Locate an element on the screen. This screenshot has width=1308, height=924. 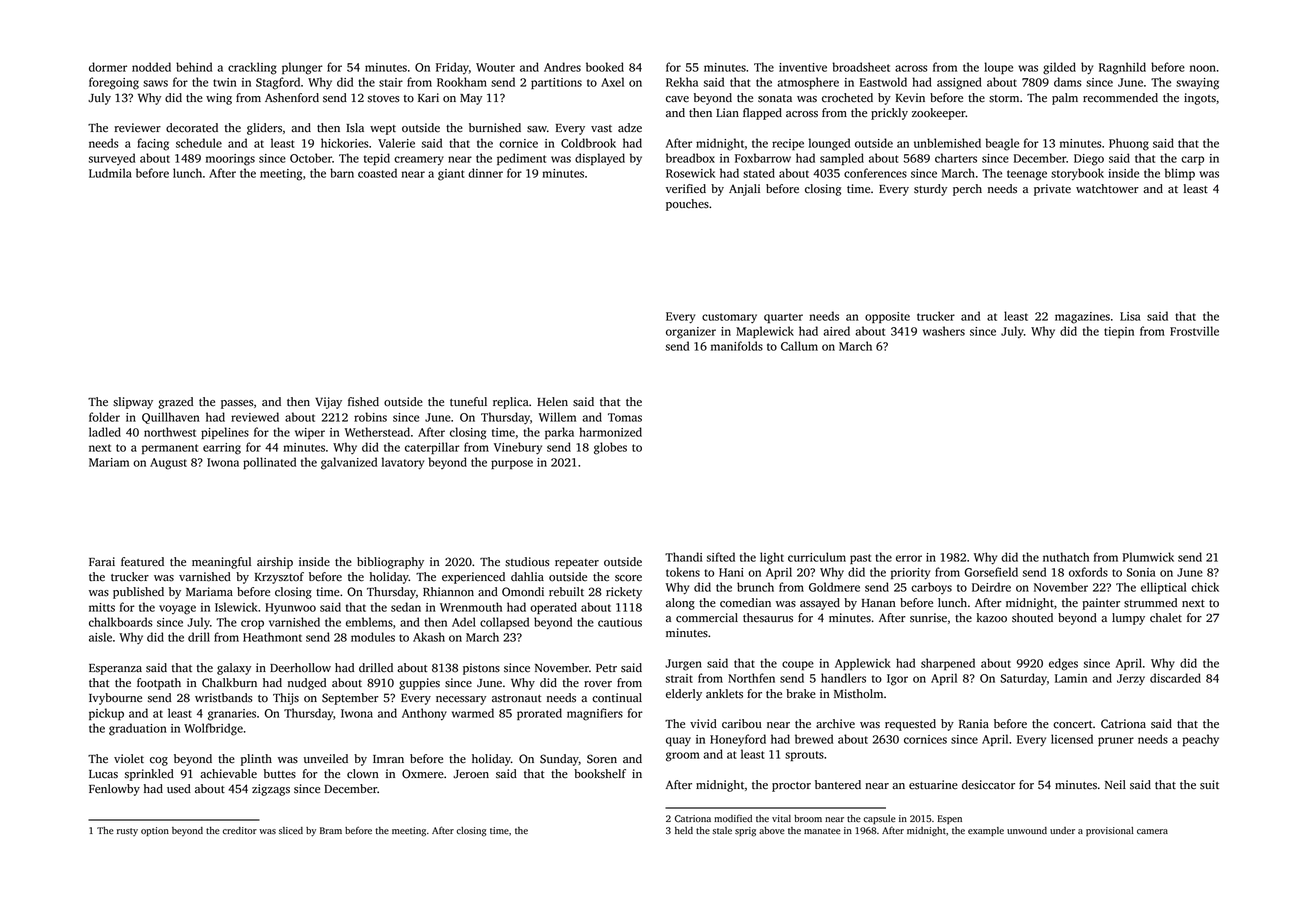
held is located at coordinates (684, 830).
